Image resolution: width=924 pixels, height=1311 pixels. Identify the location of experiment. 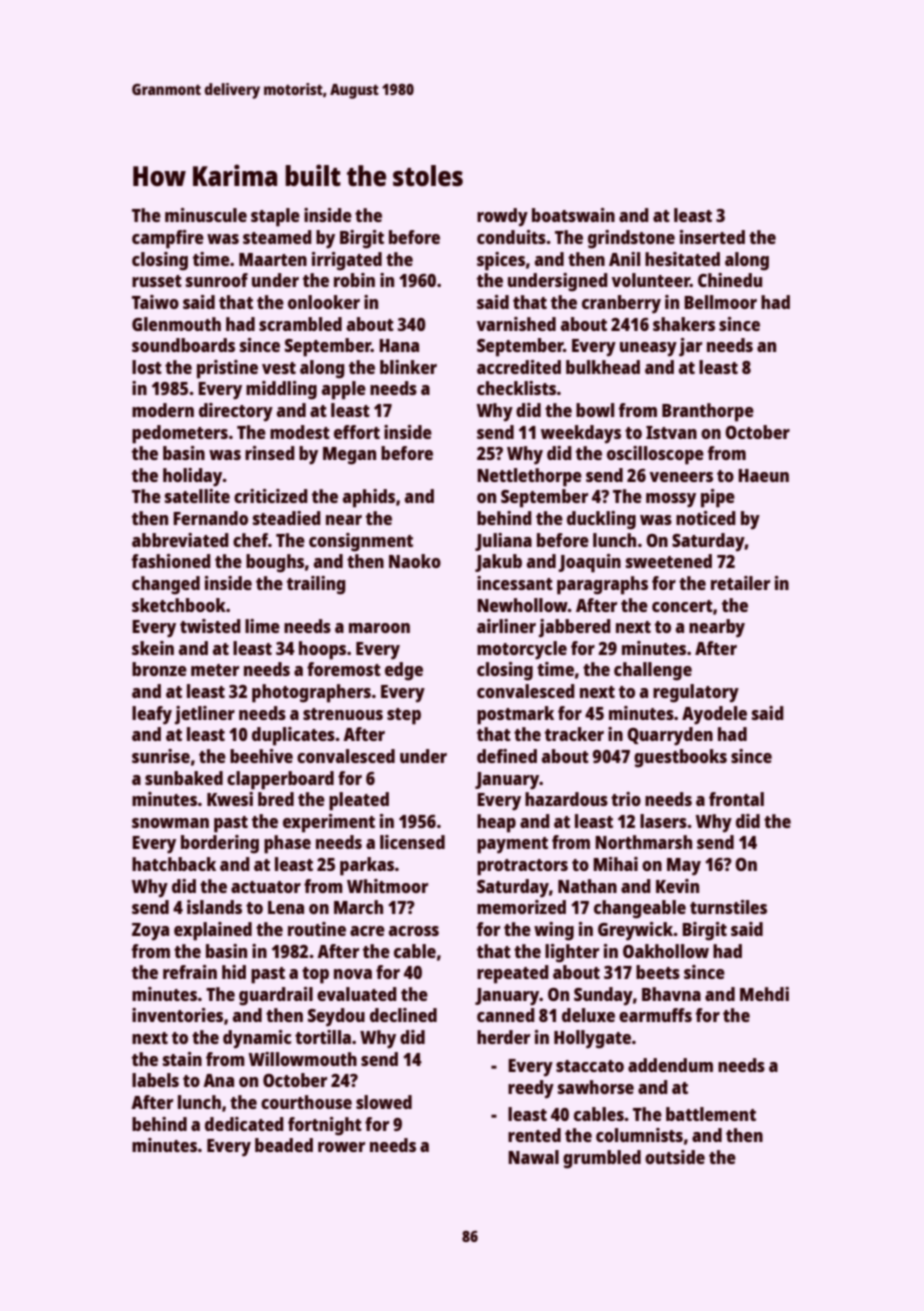
(329, 823).
